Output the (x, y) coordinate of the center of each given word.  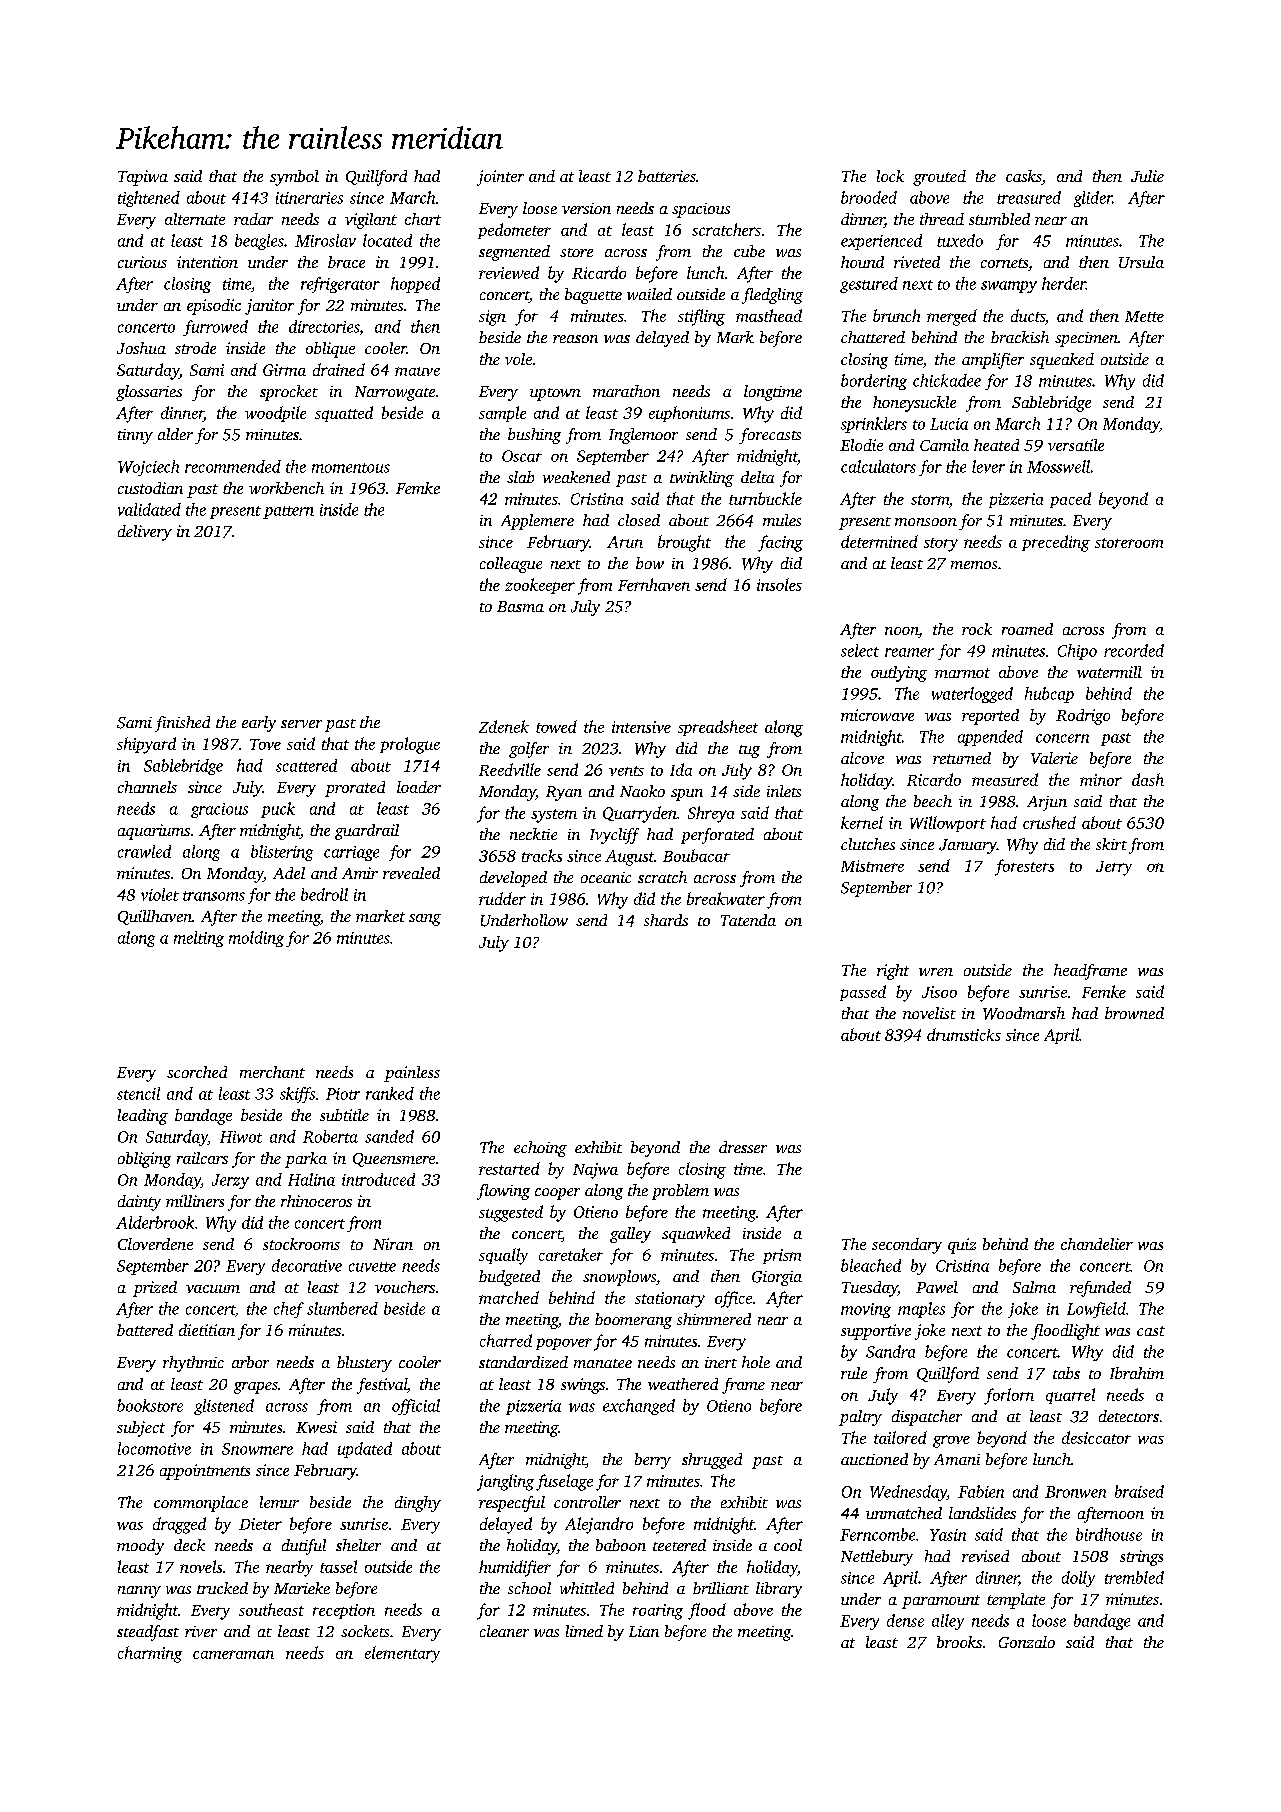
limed (584, 1631)
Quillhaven (155, 917)
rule (854, 1373)
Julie (1147, 176)
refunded (1100, 1289)
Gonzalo (1027, 1642)
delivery (145, 533)
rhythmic (193, 1364)
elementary (402, 1654)
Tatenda (748, 920)
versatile (1076, 445)
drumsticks (964, 1034)
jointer (500, 178)
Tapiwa (143, 178)
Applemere (537, 522)
